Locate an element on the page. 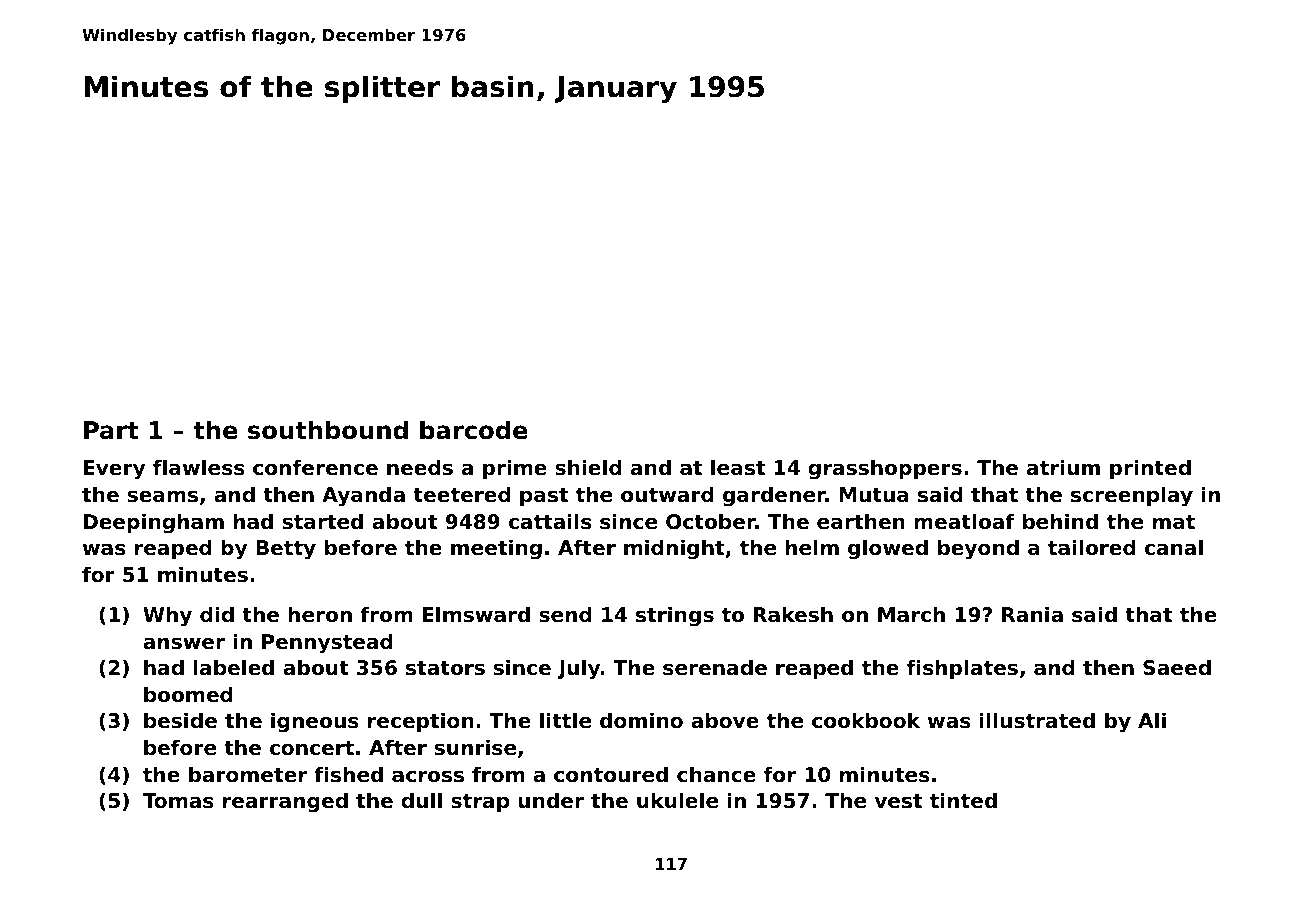 Image resolution: width=1308 pixels, height=924 pixels. Deepingham is located at coordinates (154, 523).
